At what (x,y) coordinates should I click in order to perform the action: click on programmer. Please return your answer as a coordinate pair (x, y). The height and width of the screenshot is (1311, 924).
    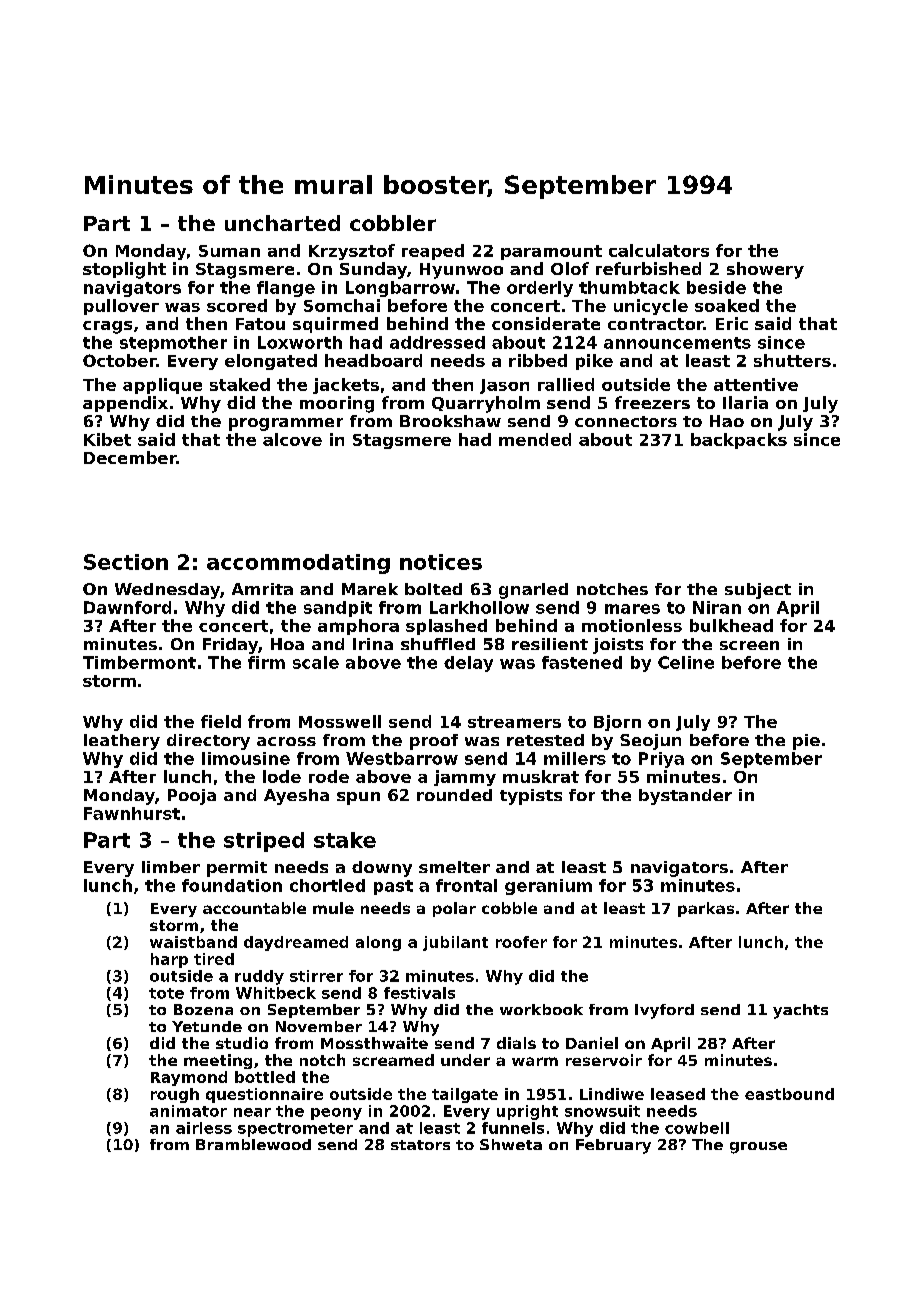
    Looking at the image, I should click on (286, 424).
